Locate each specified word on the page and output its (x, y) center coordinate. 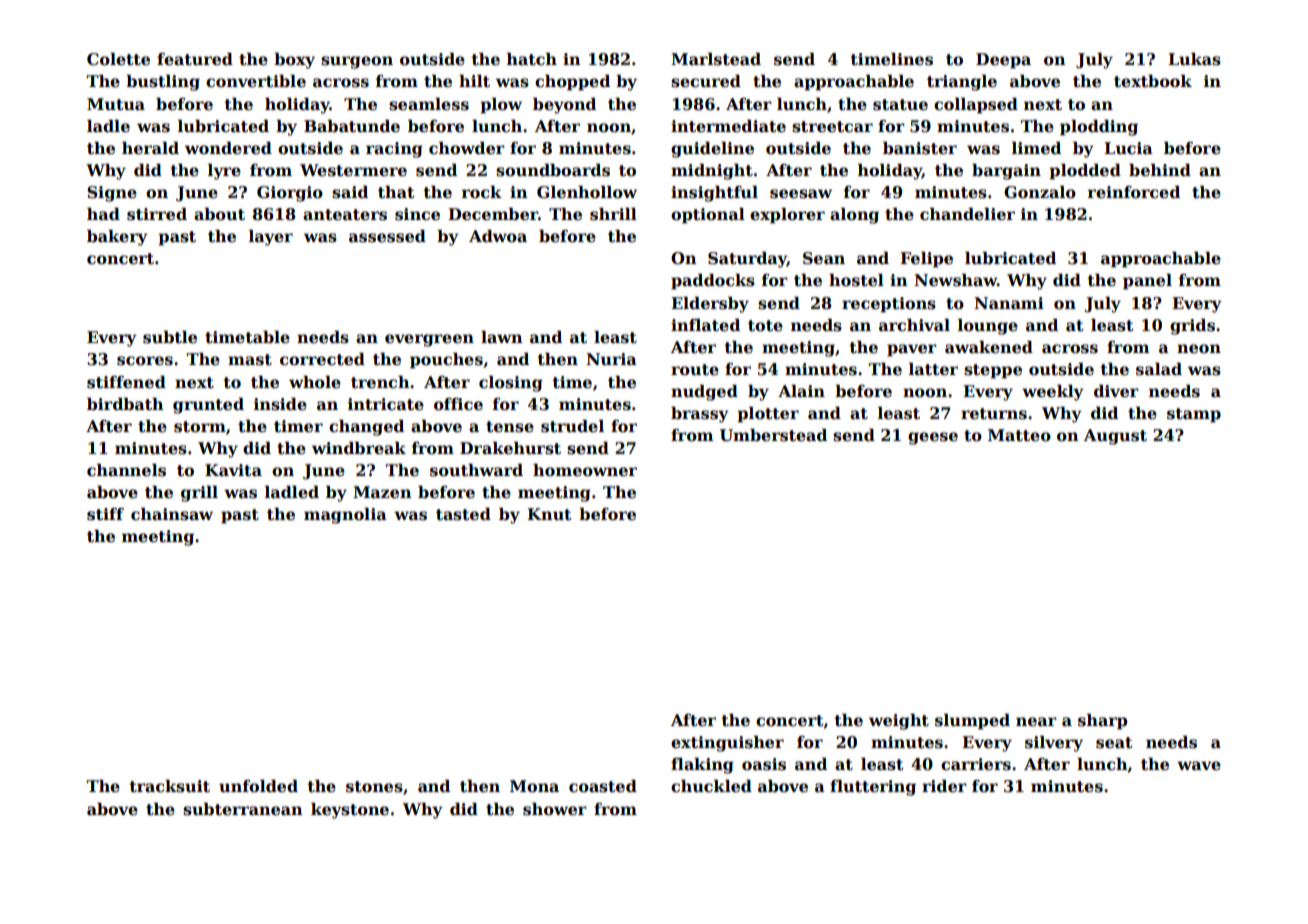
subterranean (243, 809)
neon (1199, 349)
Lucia (1128, 148)
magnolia (345, 516)
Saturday (747, 260)
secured (706, 81)
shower (555, 809)
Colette (118, 59)
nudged (704, 393)
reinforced (1134, 192)
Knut (549, 514)
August (1115, 437)
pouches (446, 361)
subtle (170, 337)
